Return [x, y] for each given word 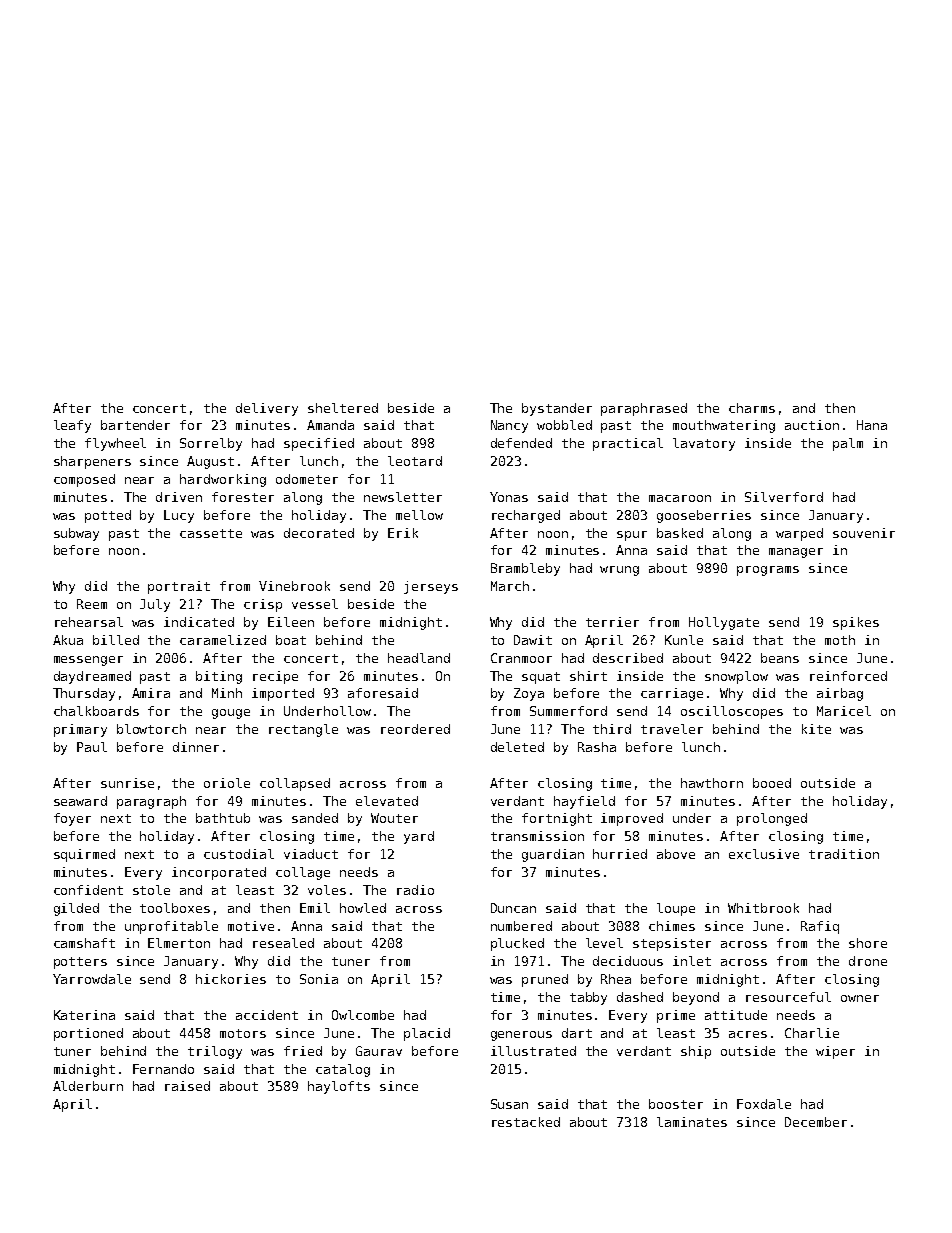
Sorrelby [211, 444]
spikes [856, 623]
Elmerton [179, 943]
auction [812, 425]
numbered [521, 926]
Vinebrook [294, 586]
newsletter [403, 497]
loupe [676, 909]
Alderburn [88, 1086]
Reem [92, 604]
